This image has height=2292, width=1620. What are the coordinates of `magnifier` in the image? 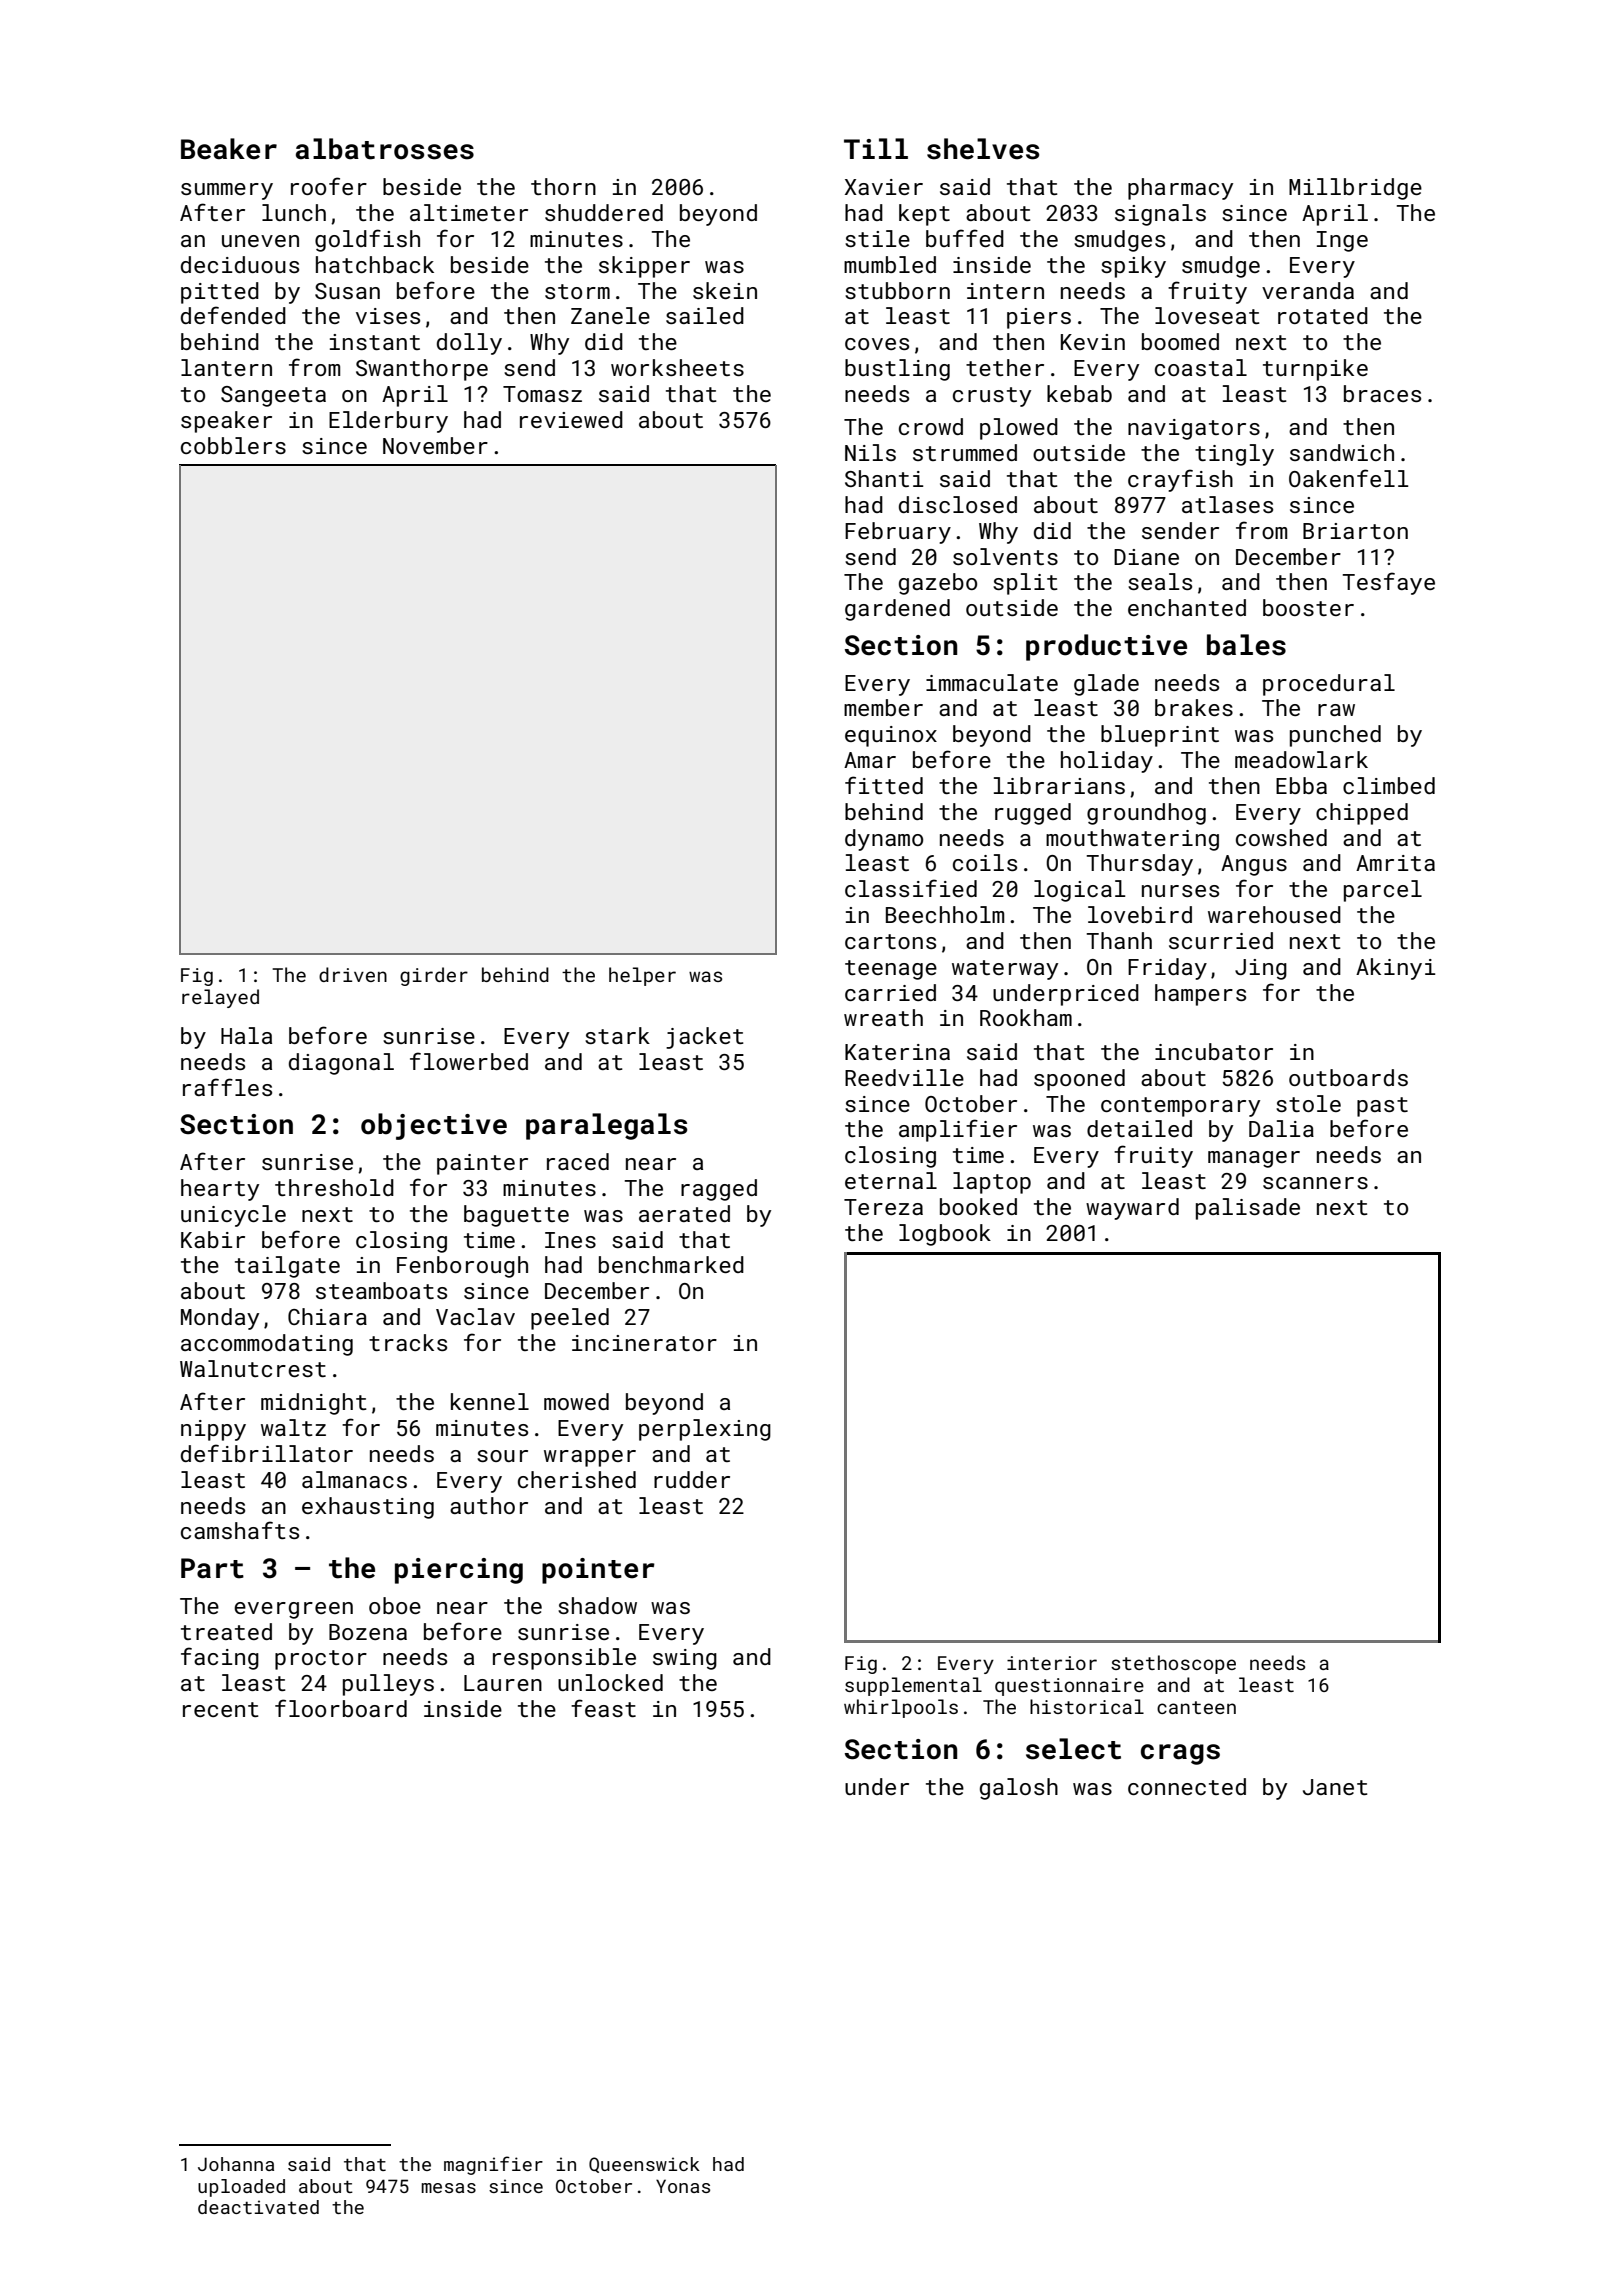 It's located at (493, 2165).
